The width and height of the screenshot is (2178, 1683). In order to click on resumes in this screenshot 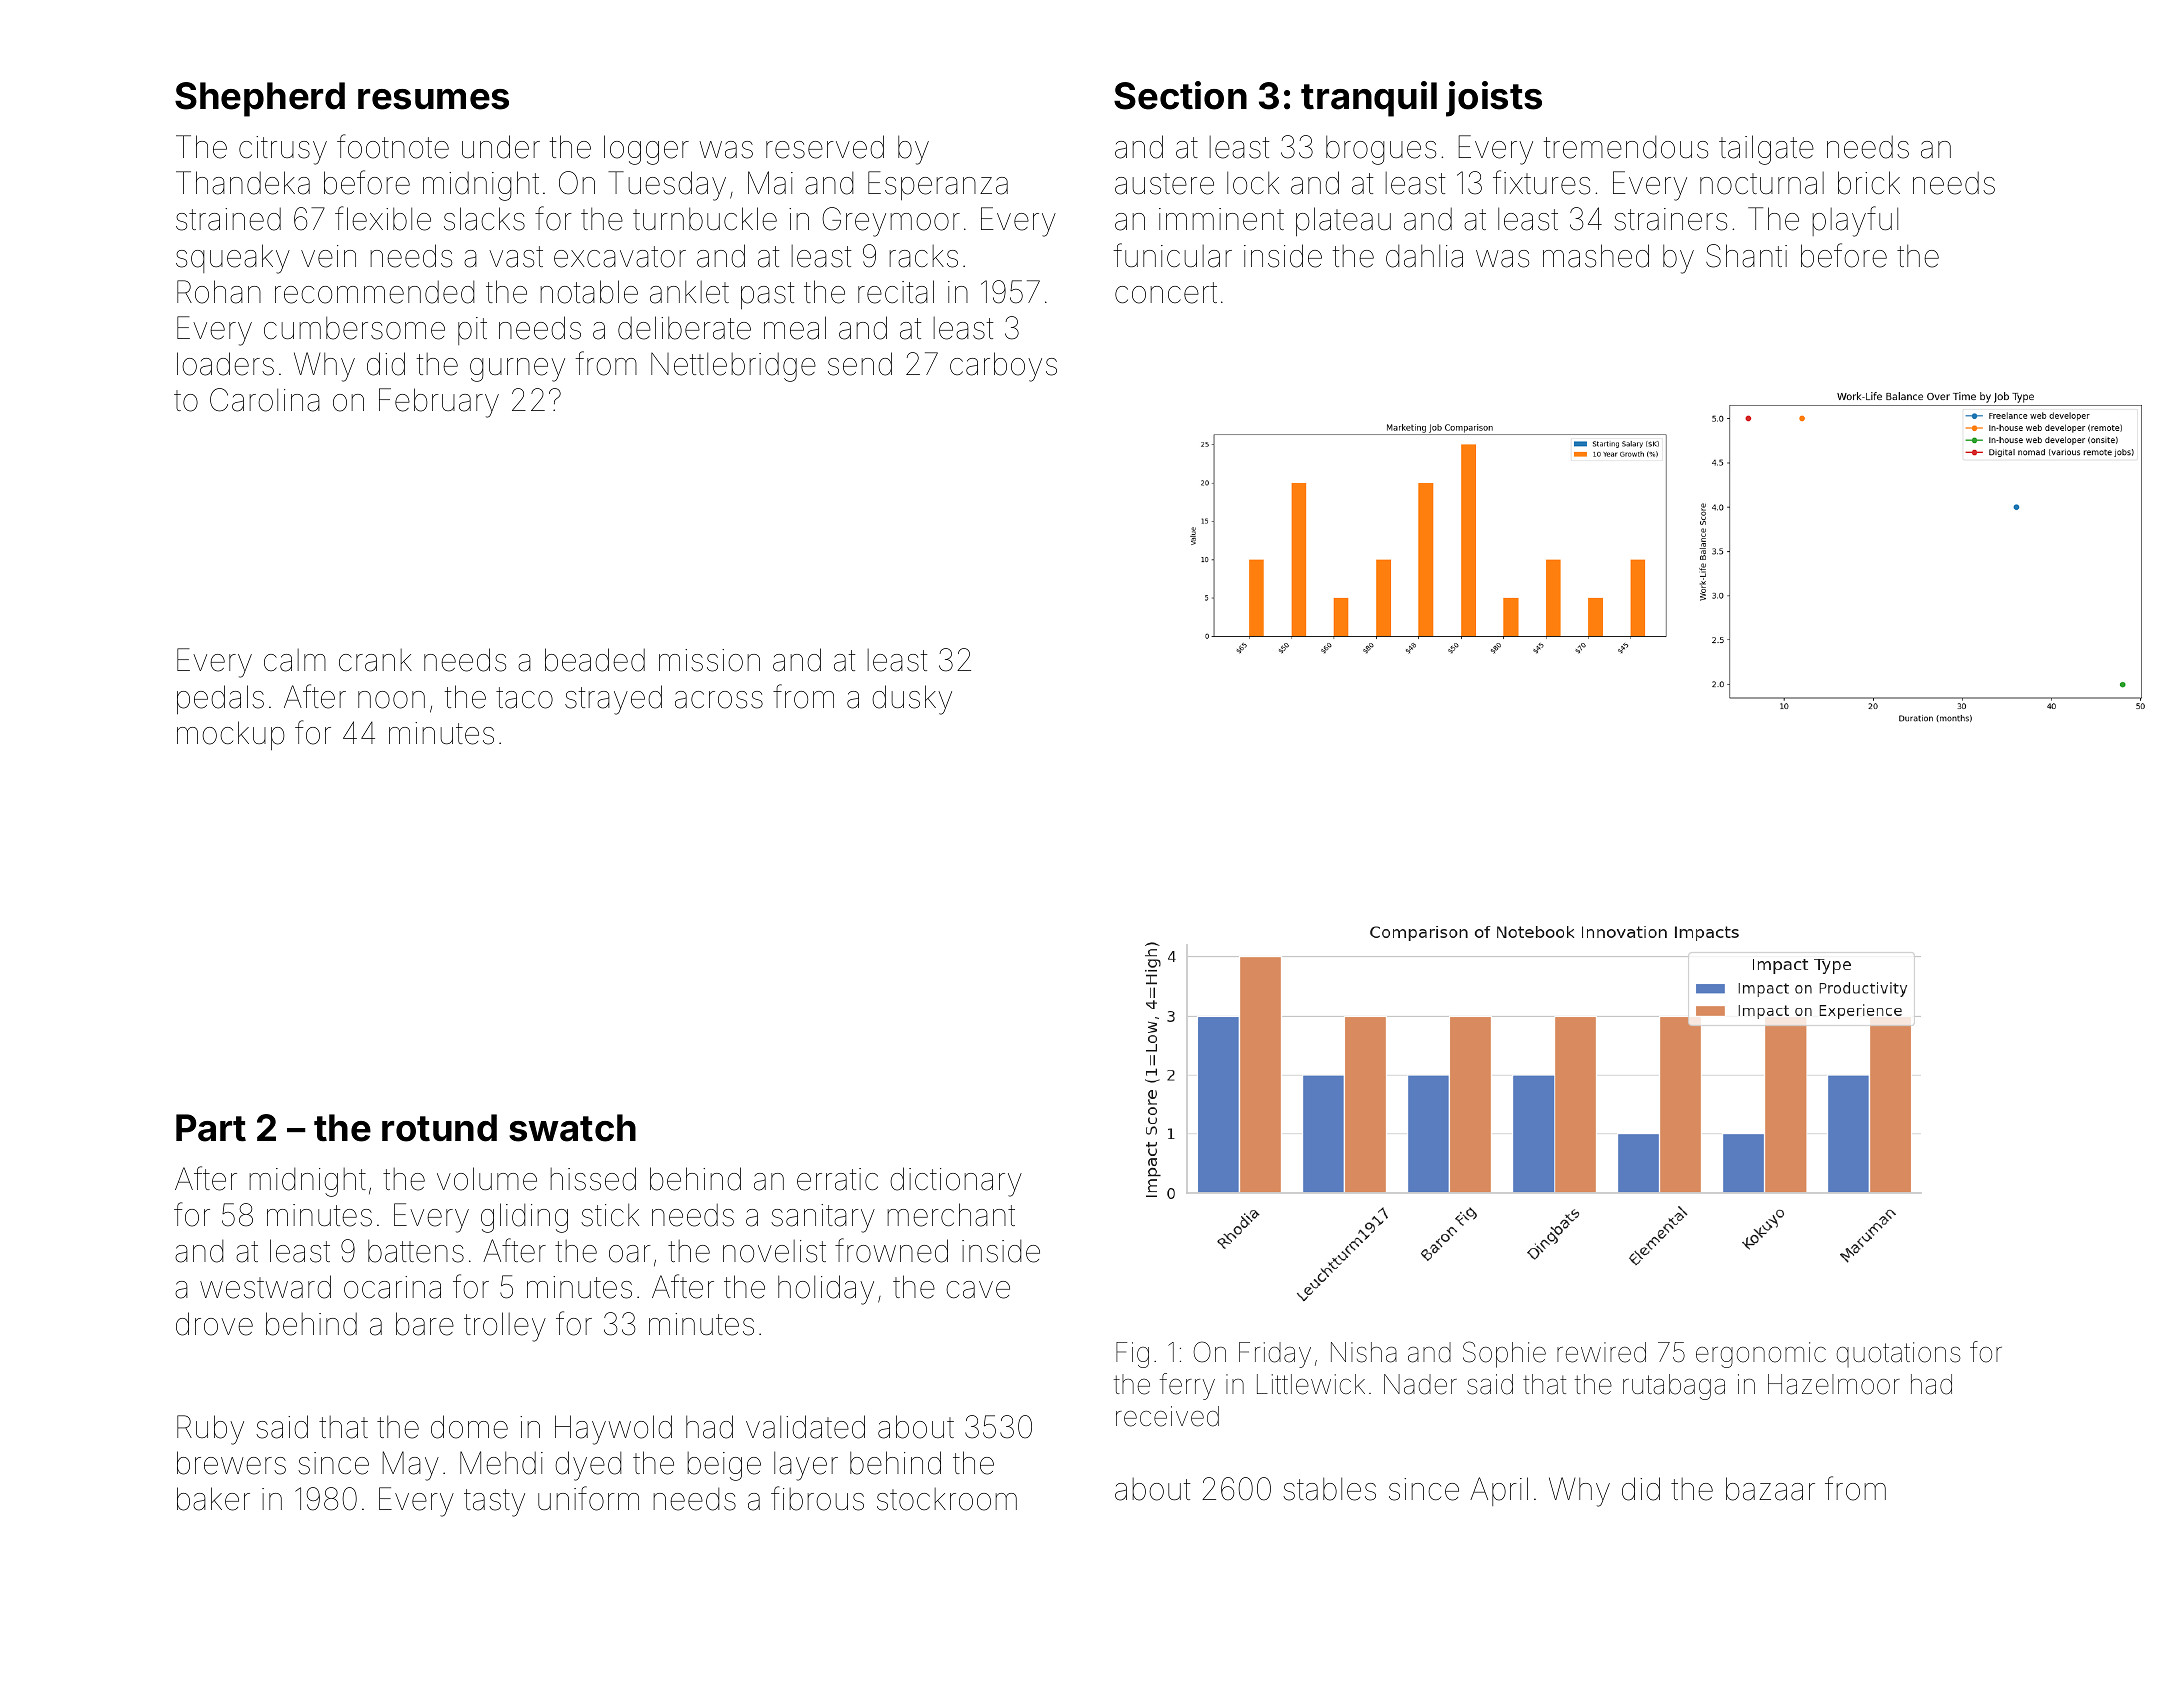, I will do `click(433, 99)`.
